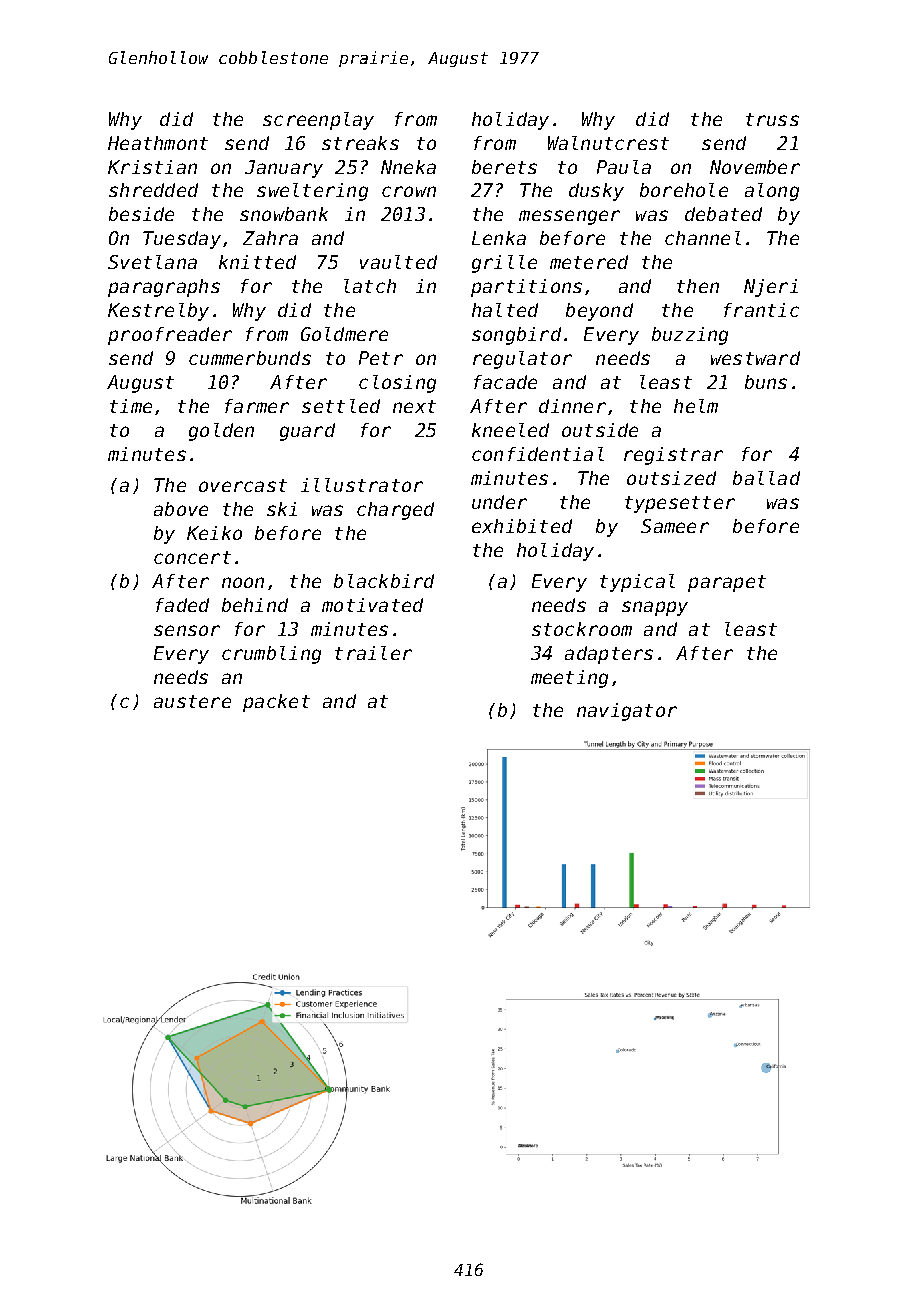 The height and width of the page is (1316, 908). I want to click on along, so click(772, 192).
